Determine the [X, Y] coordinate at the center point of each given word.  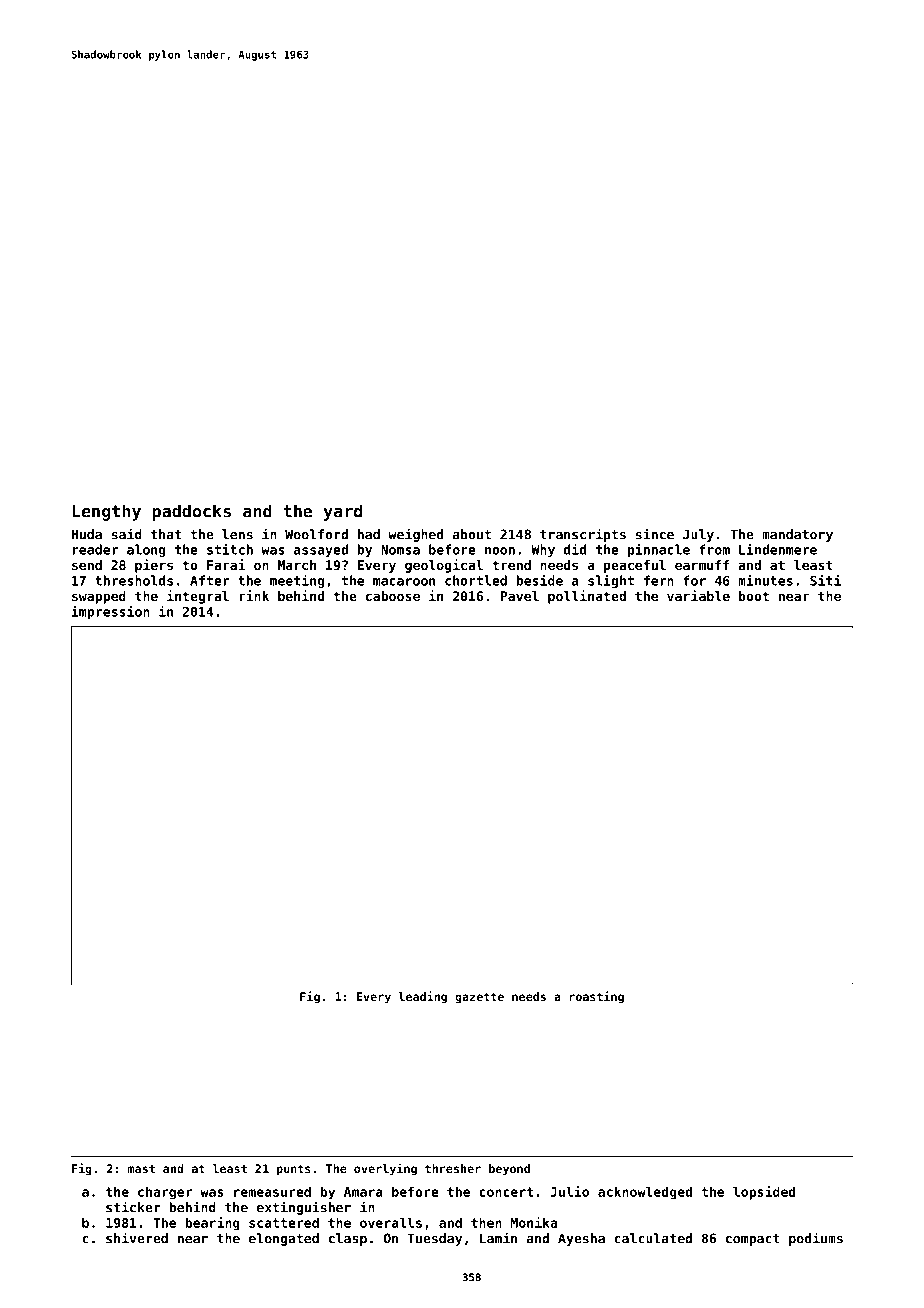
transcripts [583, 535]
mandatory [797, 535]
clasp [348, 1239]
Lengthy [107, 512]
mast [141, 1168]
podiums [816, 1239]
